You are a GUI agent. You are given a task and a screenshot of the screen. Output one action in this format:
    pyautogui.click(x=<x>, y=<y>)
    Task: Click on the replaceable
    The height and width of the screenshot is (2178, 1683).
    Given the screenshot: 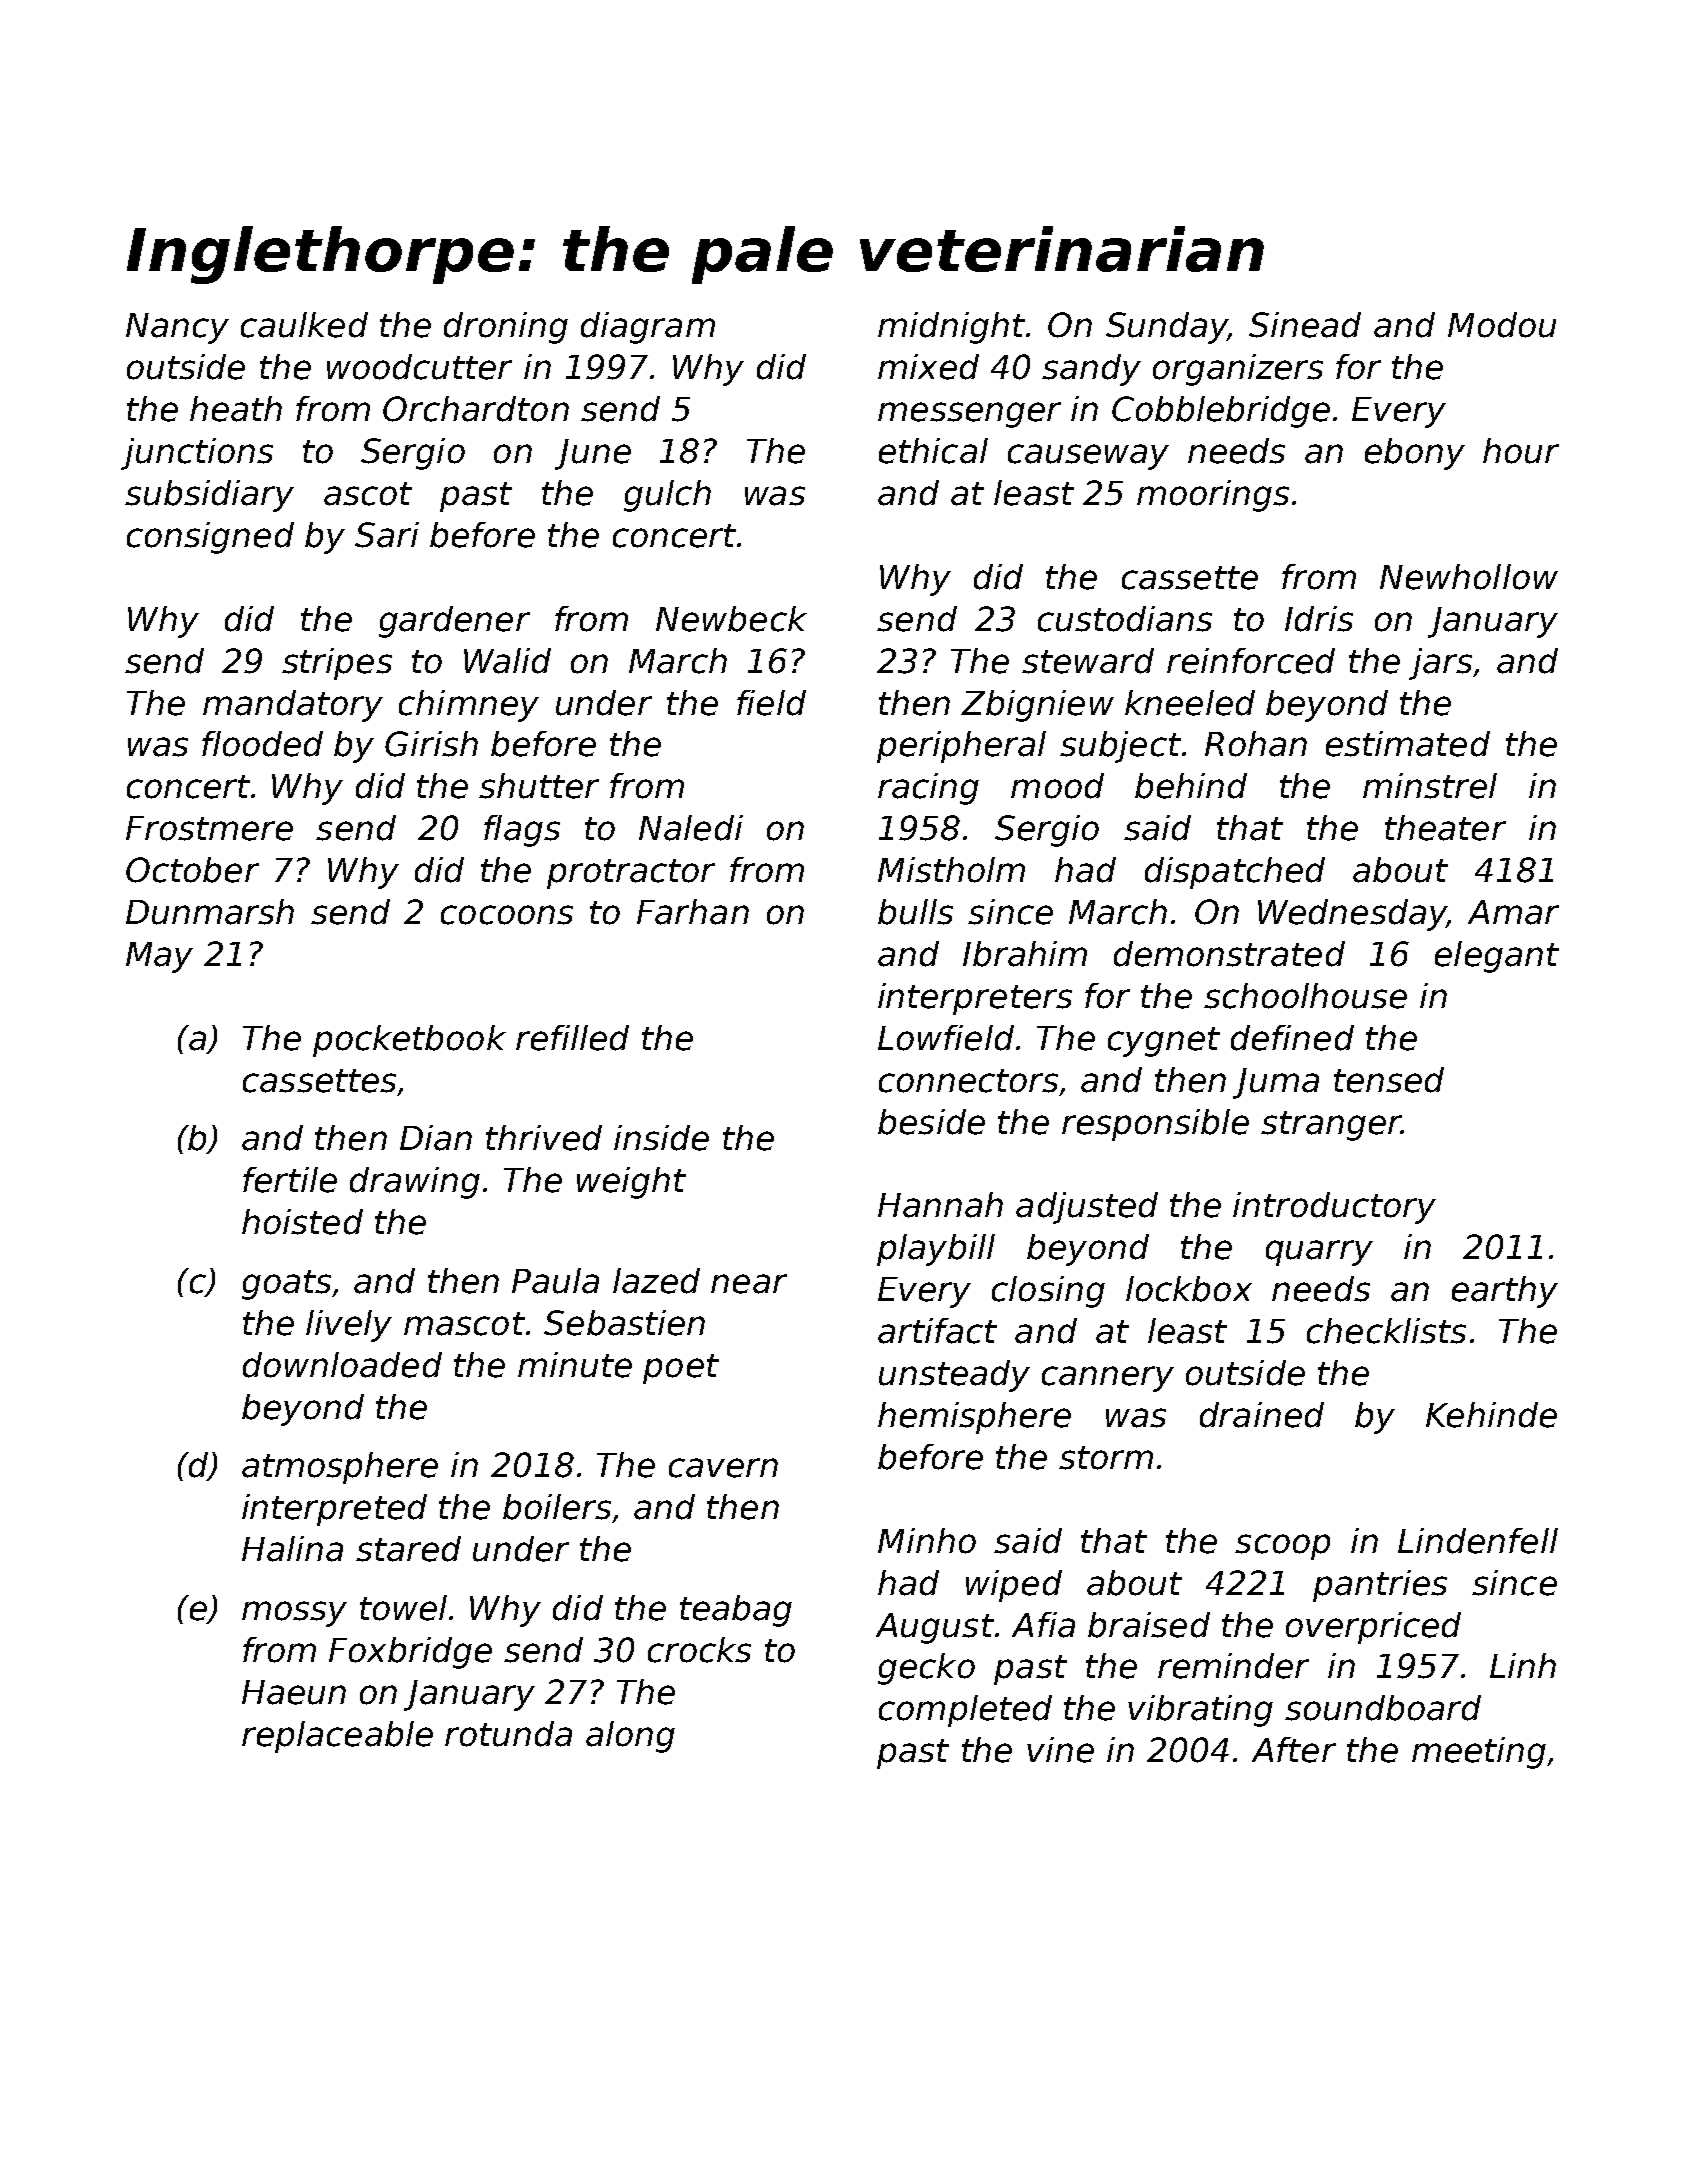 What is the action you would take?
    pyautogui.click(x=337, y=1737)
